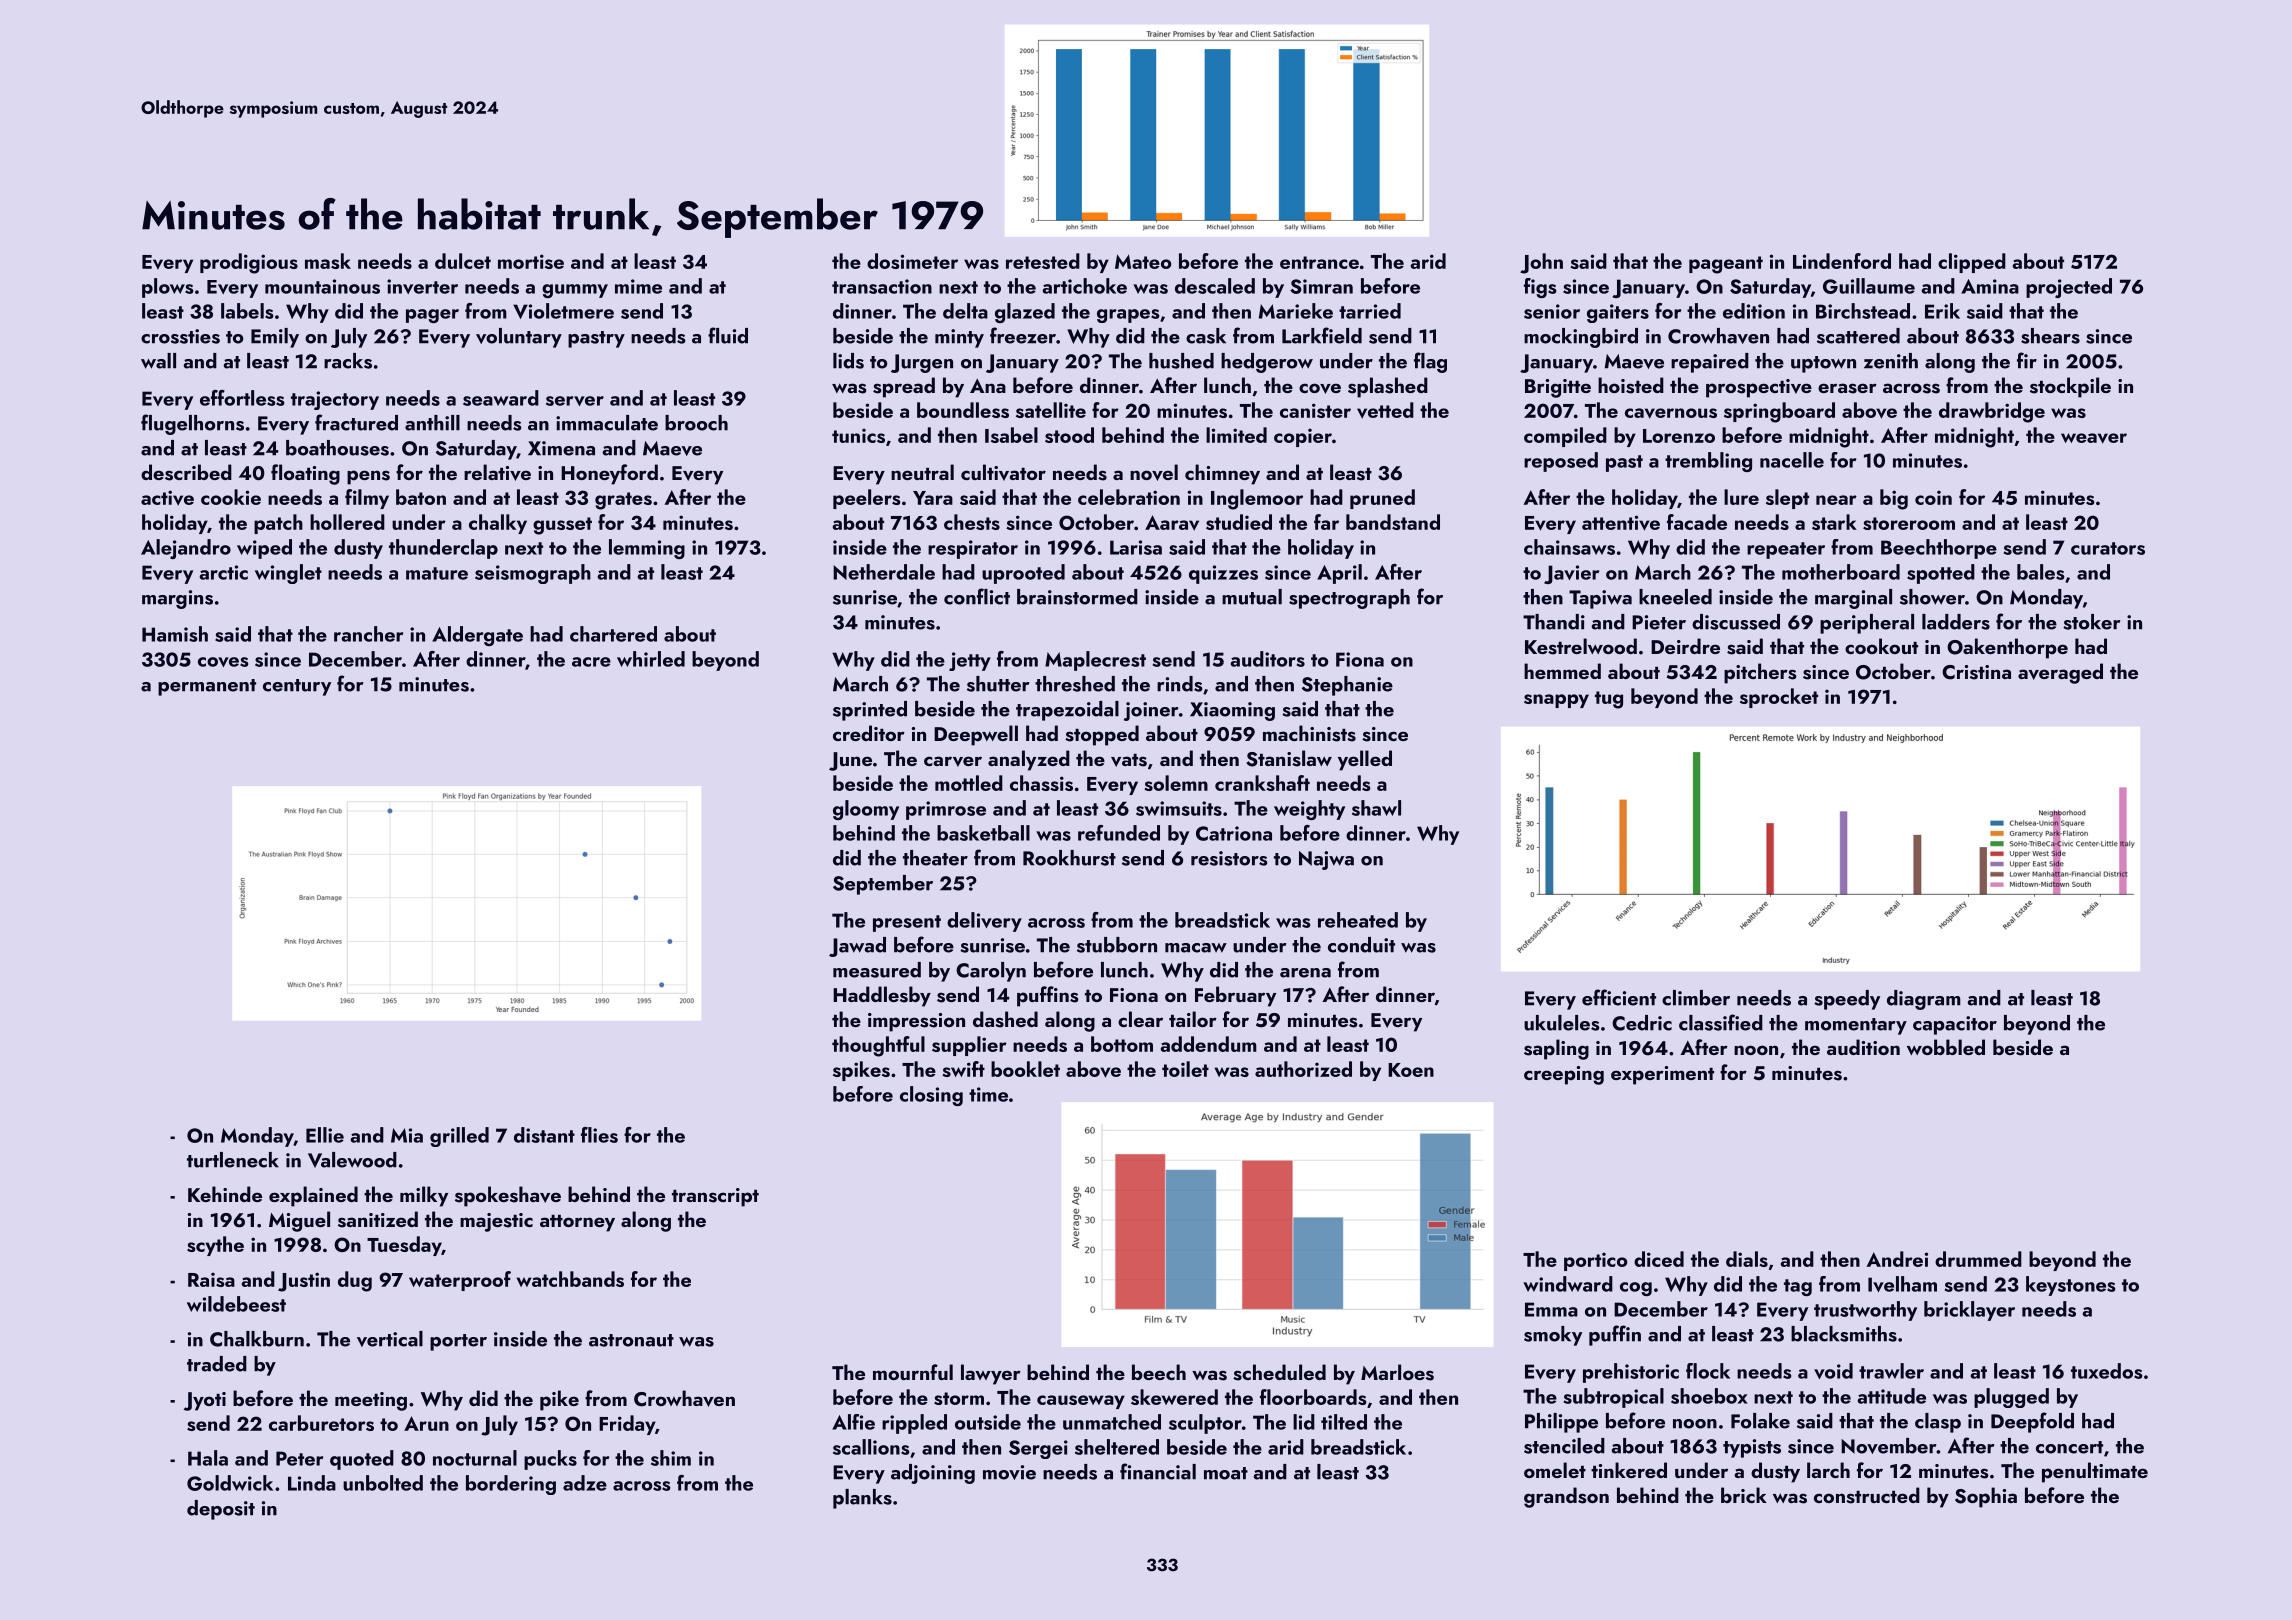 Image resolution: width=2292 pixels, height=1620 pixels. I want to click on deposit, so click(221, 1510).
